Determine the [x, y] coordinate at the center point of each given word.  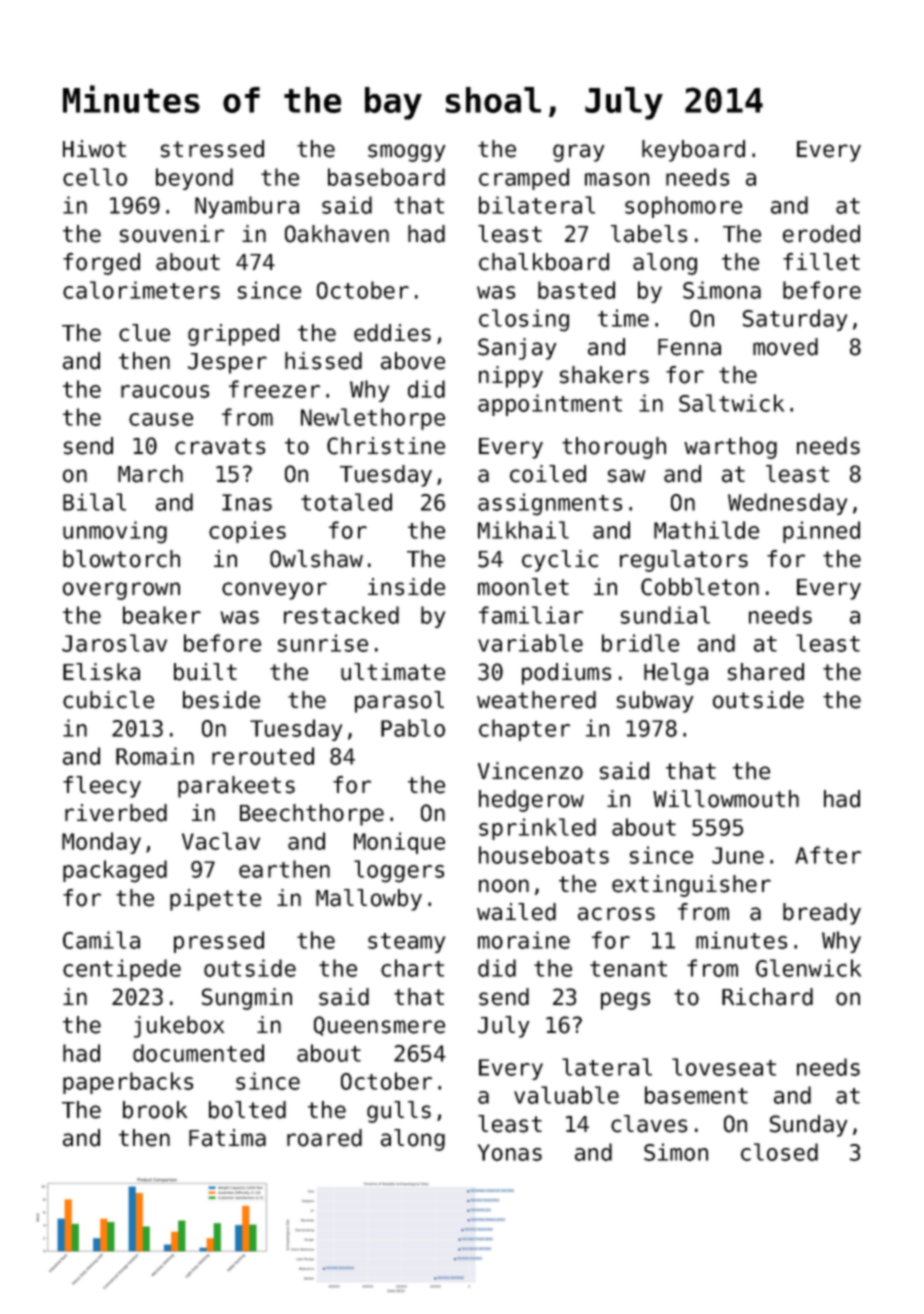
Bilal [94, 502]
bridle [640, 643]
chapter [524, 730]
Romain [155, 756]
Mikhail [523, 530]
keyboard [693, 151]
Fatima [227, 1138]
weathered [536, 700]
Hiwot [94, 149]
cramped [524, 179]
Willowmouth [726, 799]
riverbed [116, 813]
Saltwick [731, 403]
